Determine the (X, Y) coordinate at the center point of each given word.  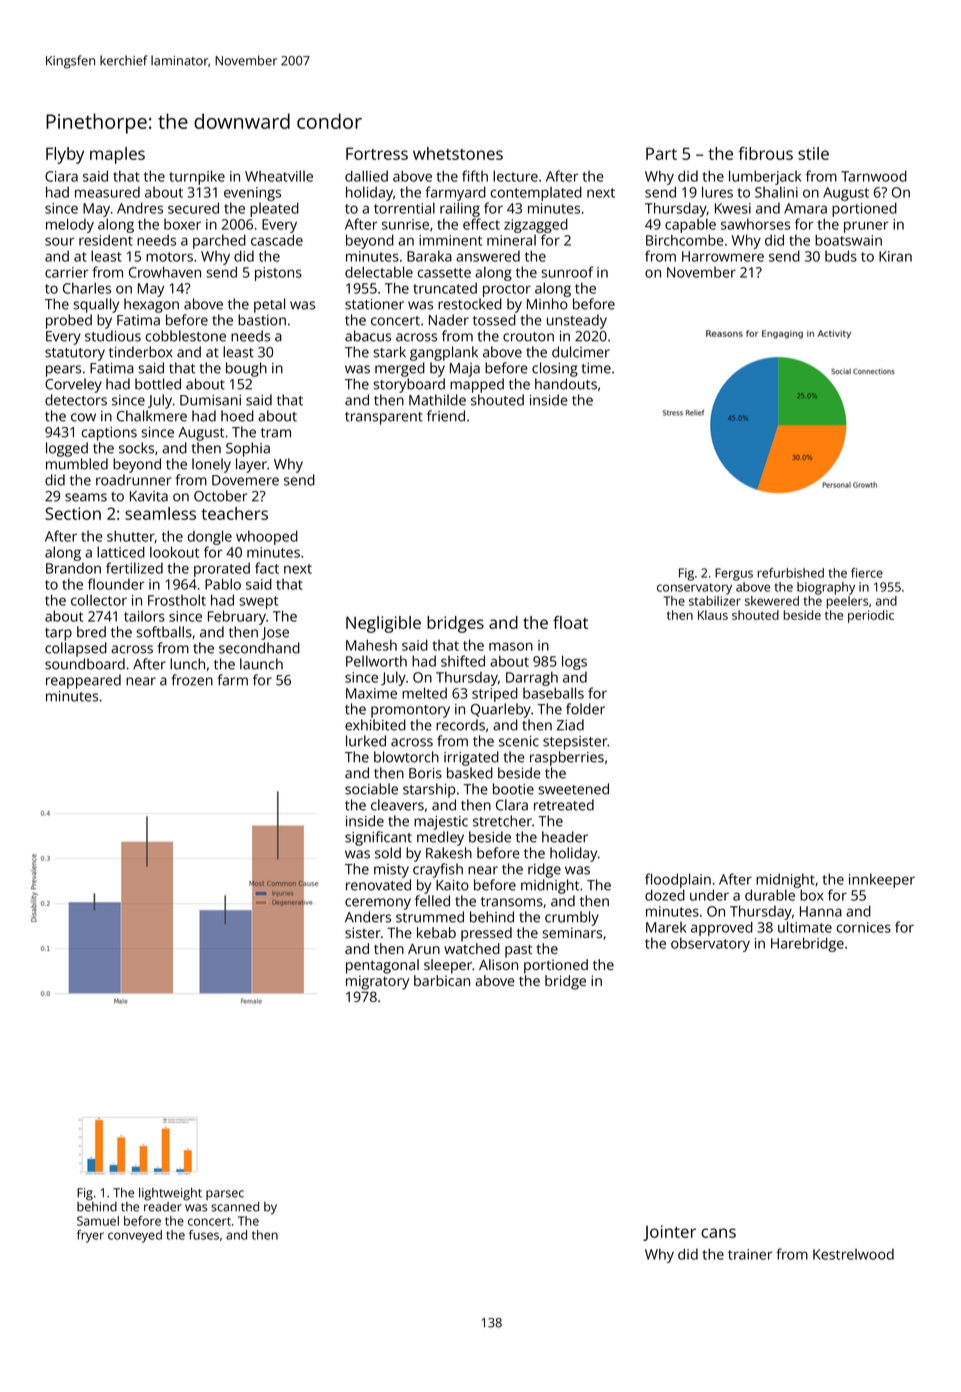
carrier (67, 272)
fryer (90, 1236)
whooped (267, 537)
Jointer (669, 1233)
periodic (871, 616)
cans (718, 1233)
